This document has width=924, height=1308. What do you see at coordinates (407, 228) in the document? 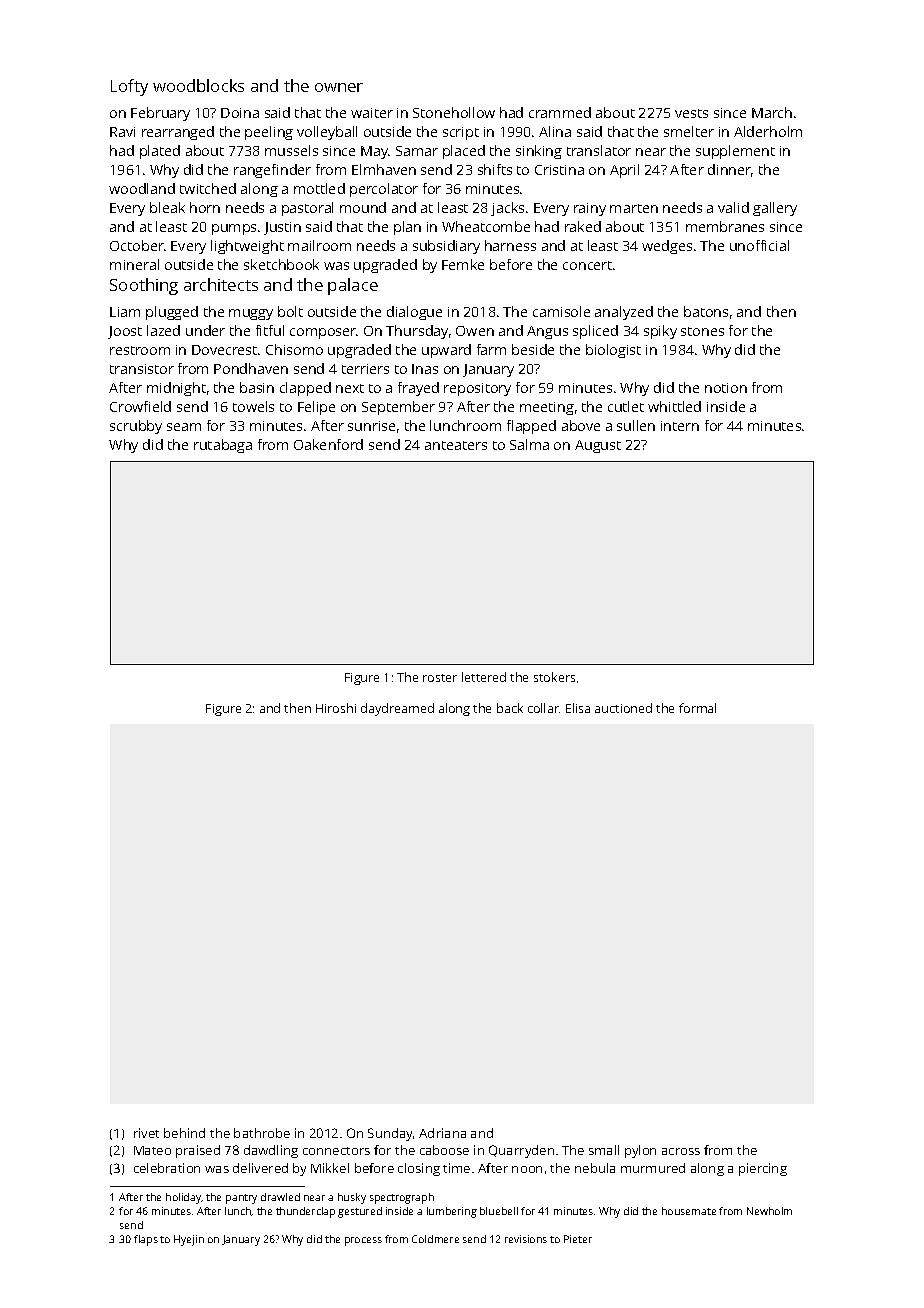
I see `plan` at bounding box center [407, 228].
